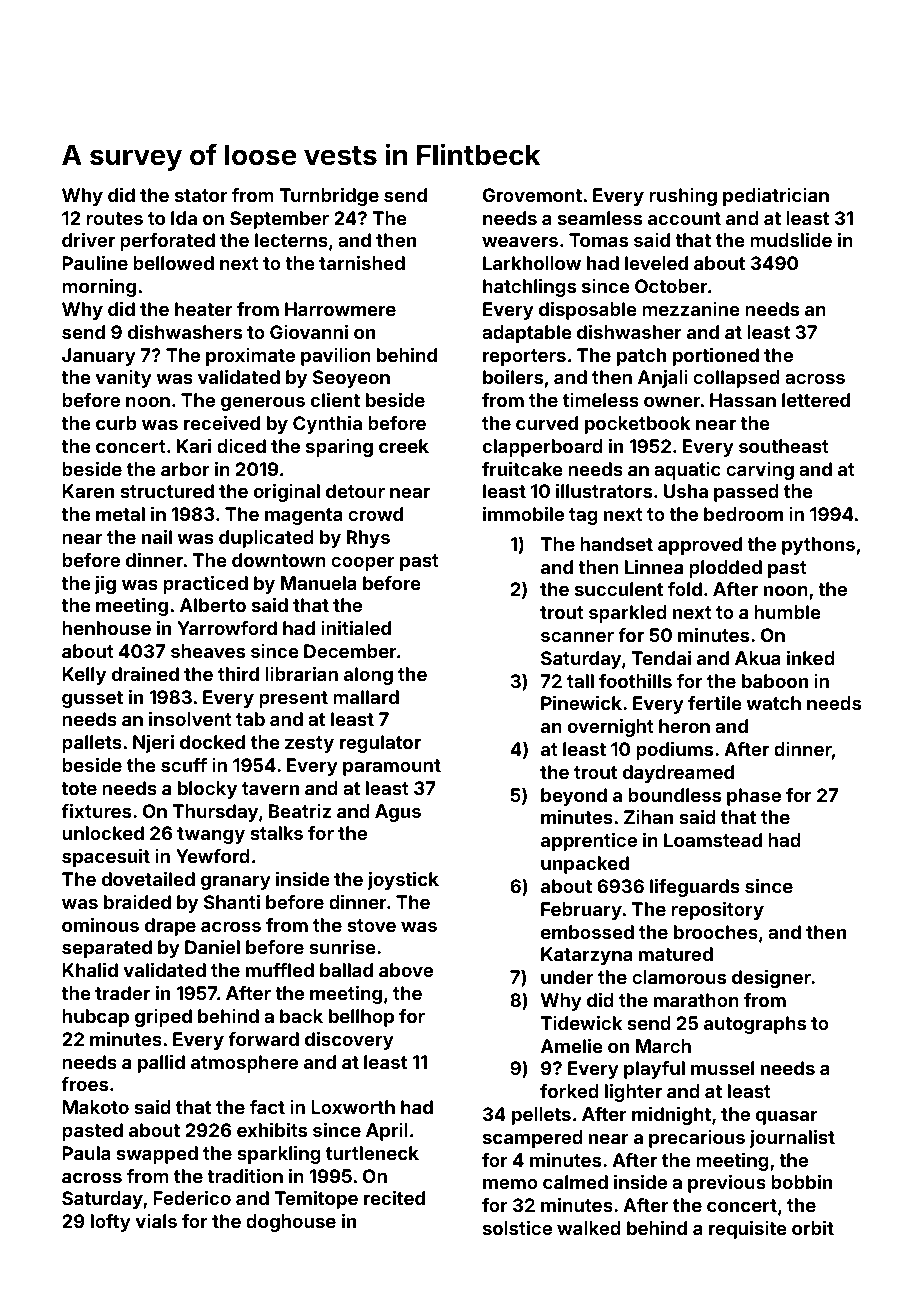 The height and width of the document is (1314, 924). I want to click on tall, so click(580, 681).
